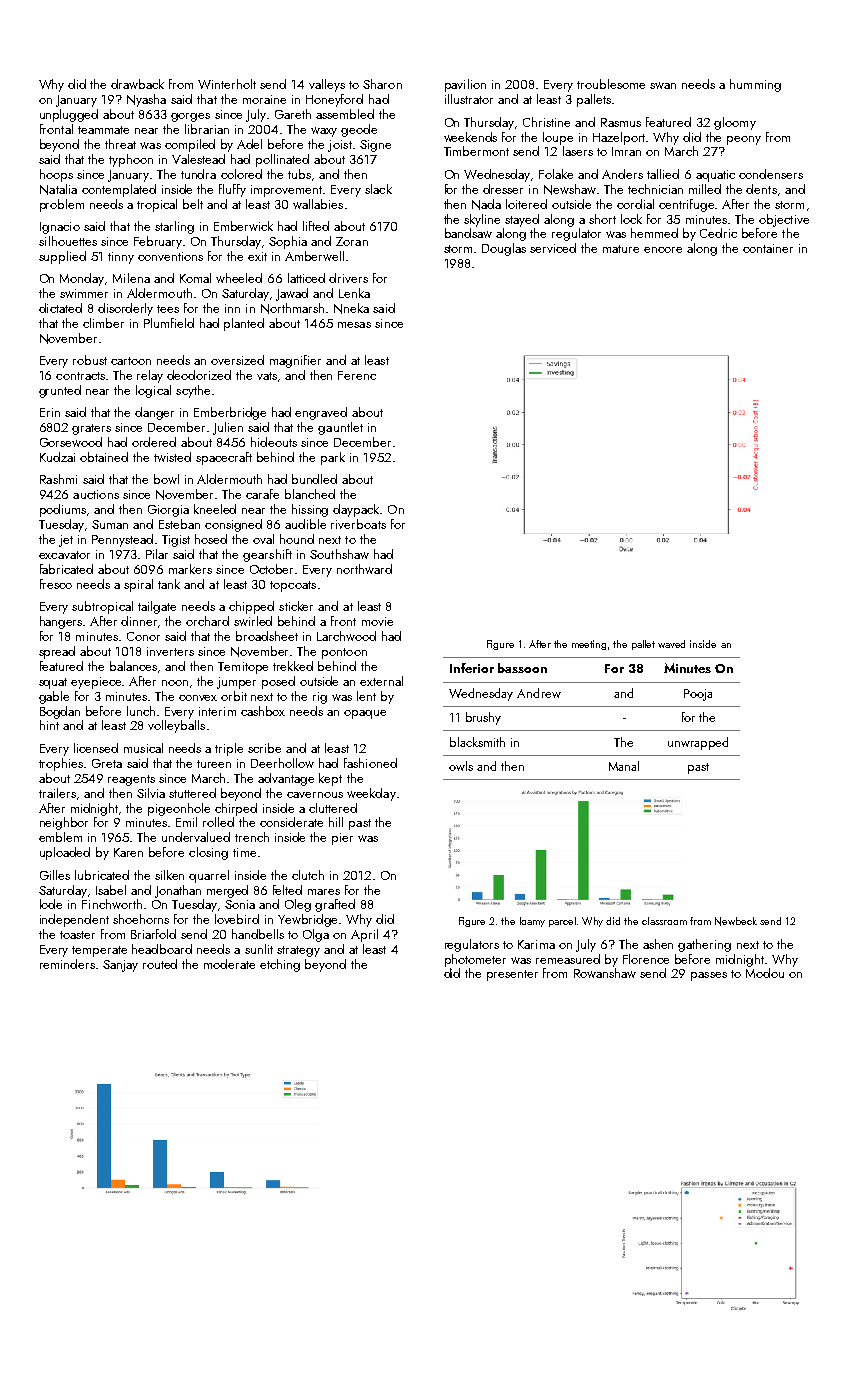 This page has width=849, height=1400. What do you see at coordinates (339, 554) in the page?
I see `Southshaw` at bounding box center [339, 554].
